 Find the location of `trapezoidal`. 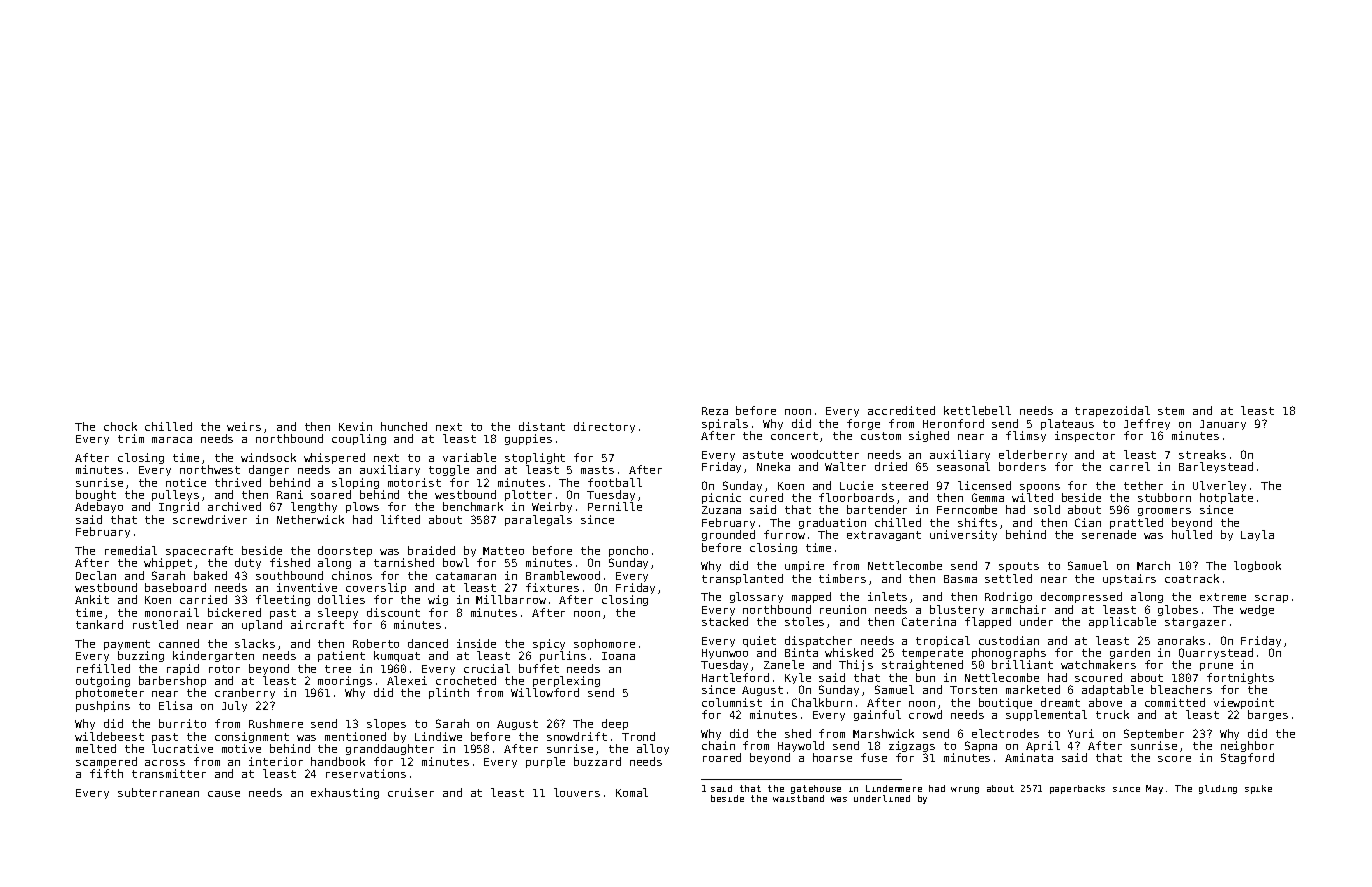

trapezoidal is located at coordinates (1112, 411).
